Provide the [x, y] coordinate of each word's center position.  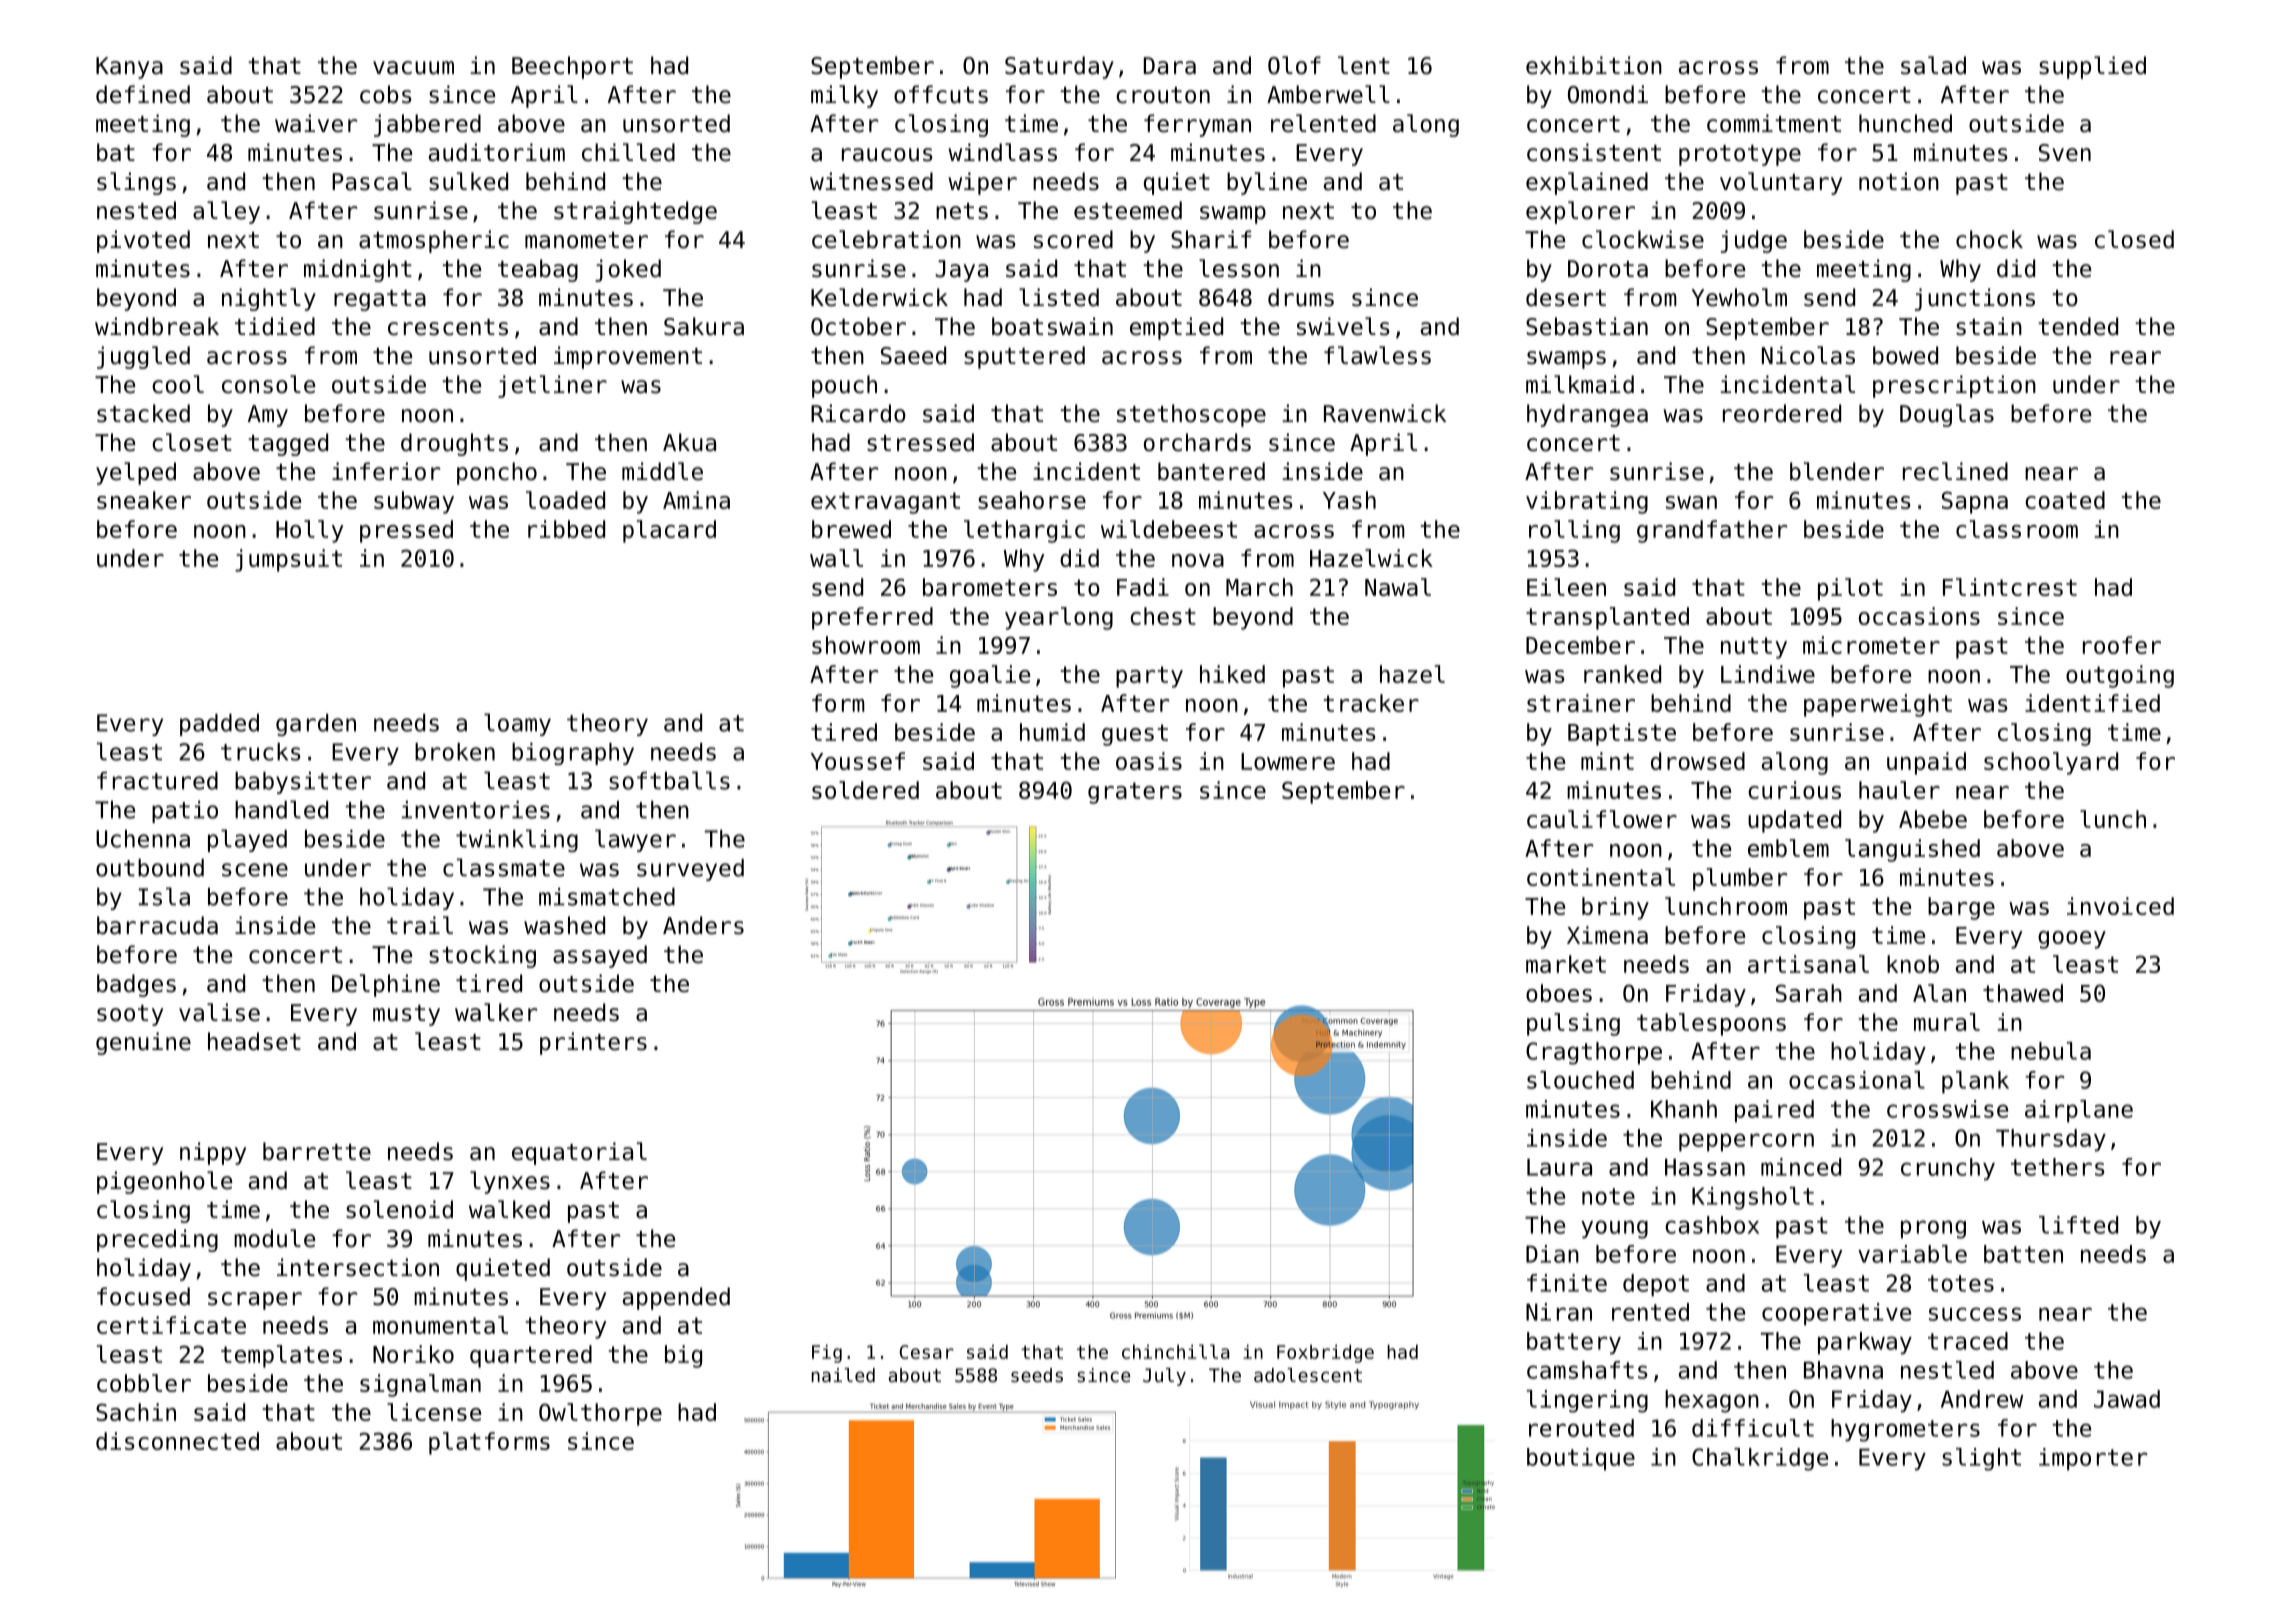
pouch [844, 386]
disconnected [177, 1441]
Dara [1170, 66]
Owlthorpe [600, 1414]
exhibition [1594, 65]
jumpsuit [288, 560]
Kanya [129, 68]
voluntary [1781, 183]
